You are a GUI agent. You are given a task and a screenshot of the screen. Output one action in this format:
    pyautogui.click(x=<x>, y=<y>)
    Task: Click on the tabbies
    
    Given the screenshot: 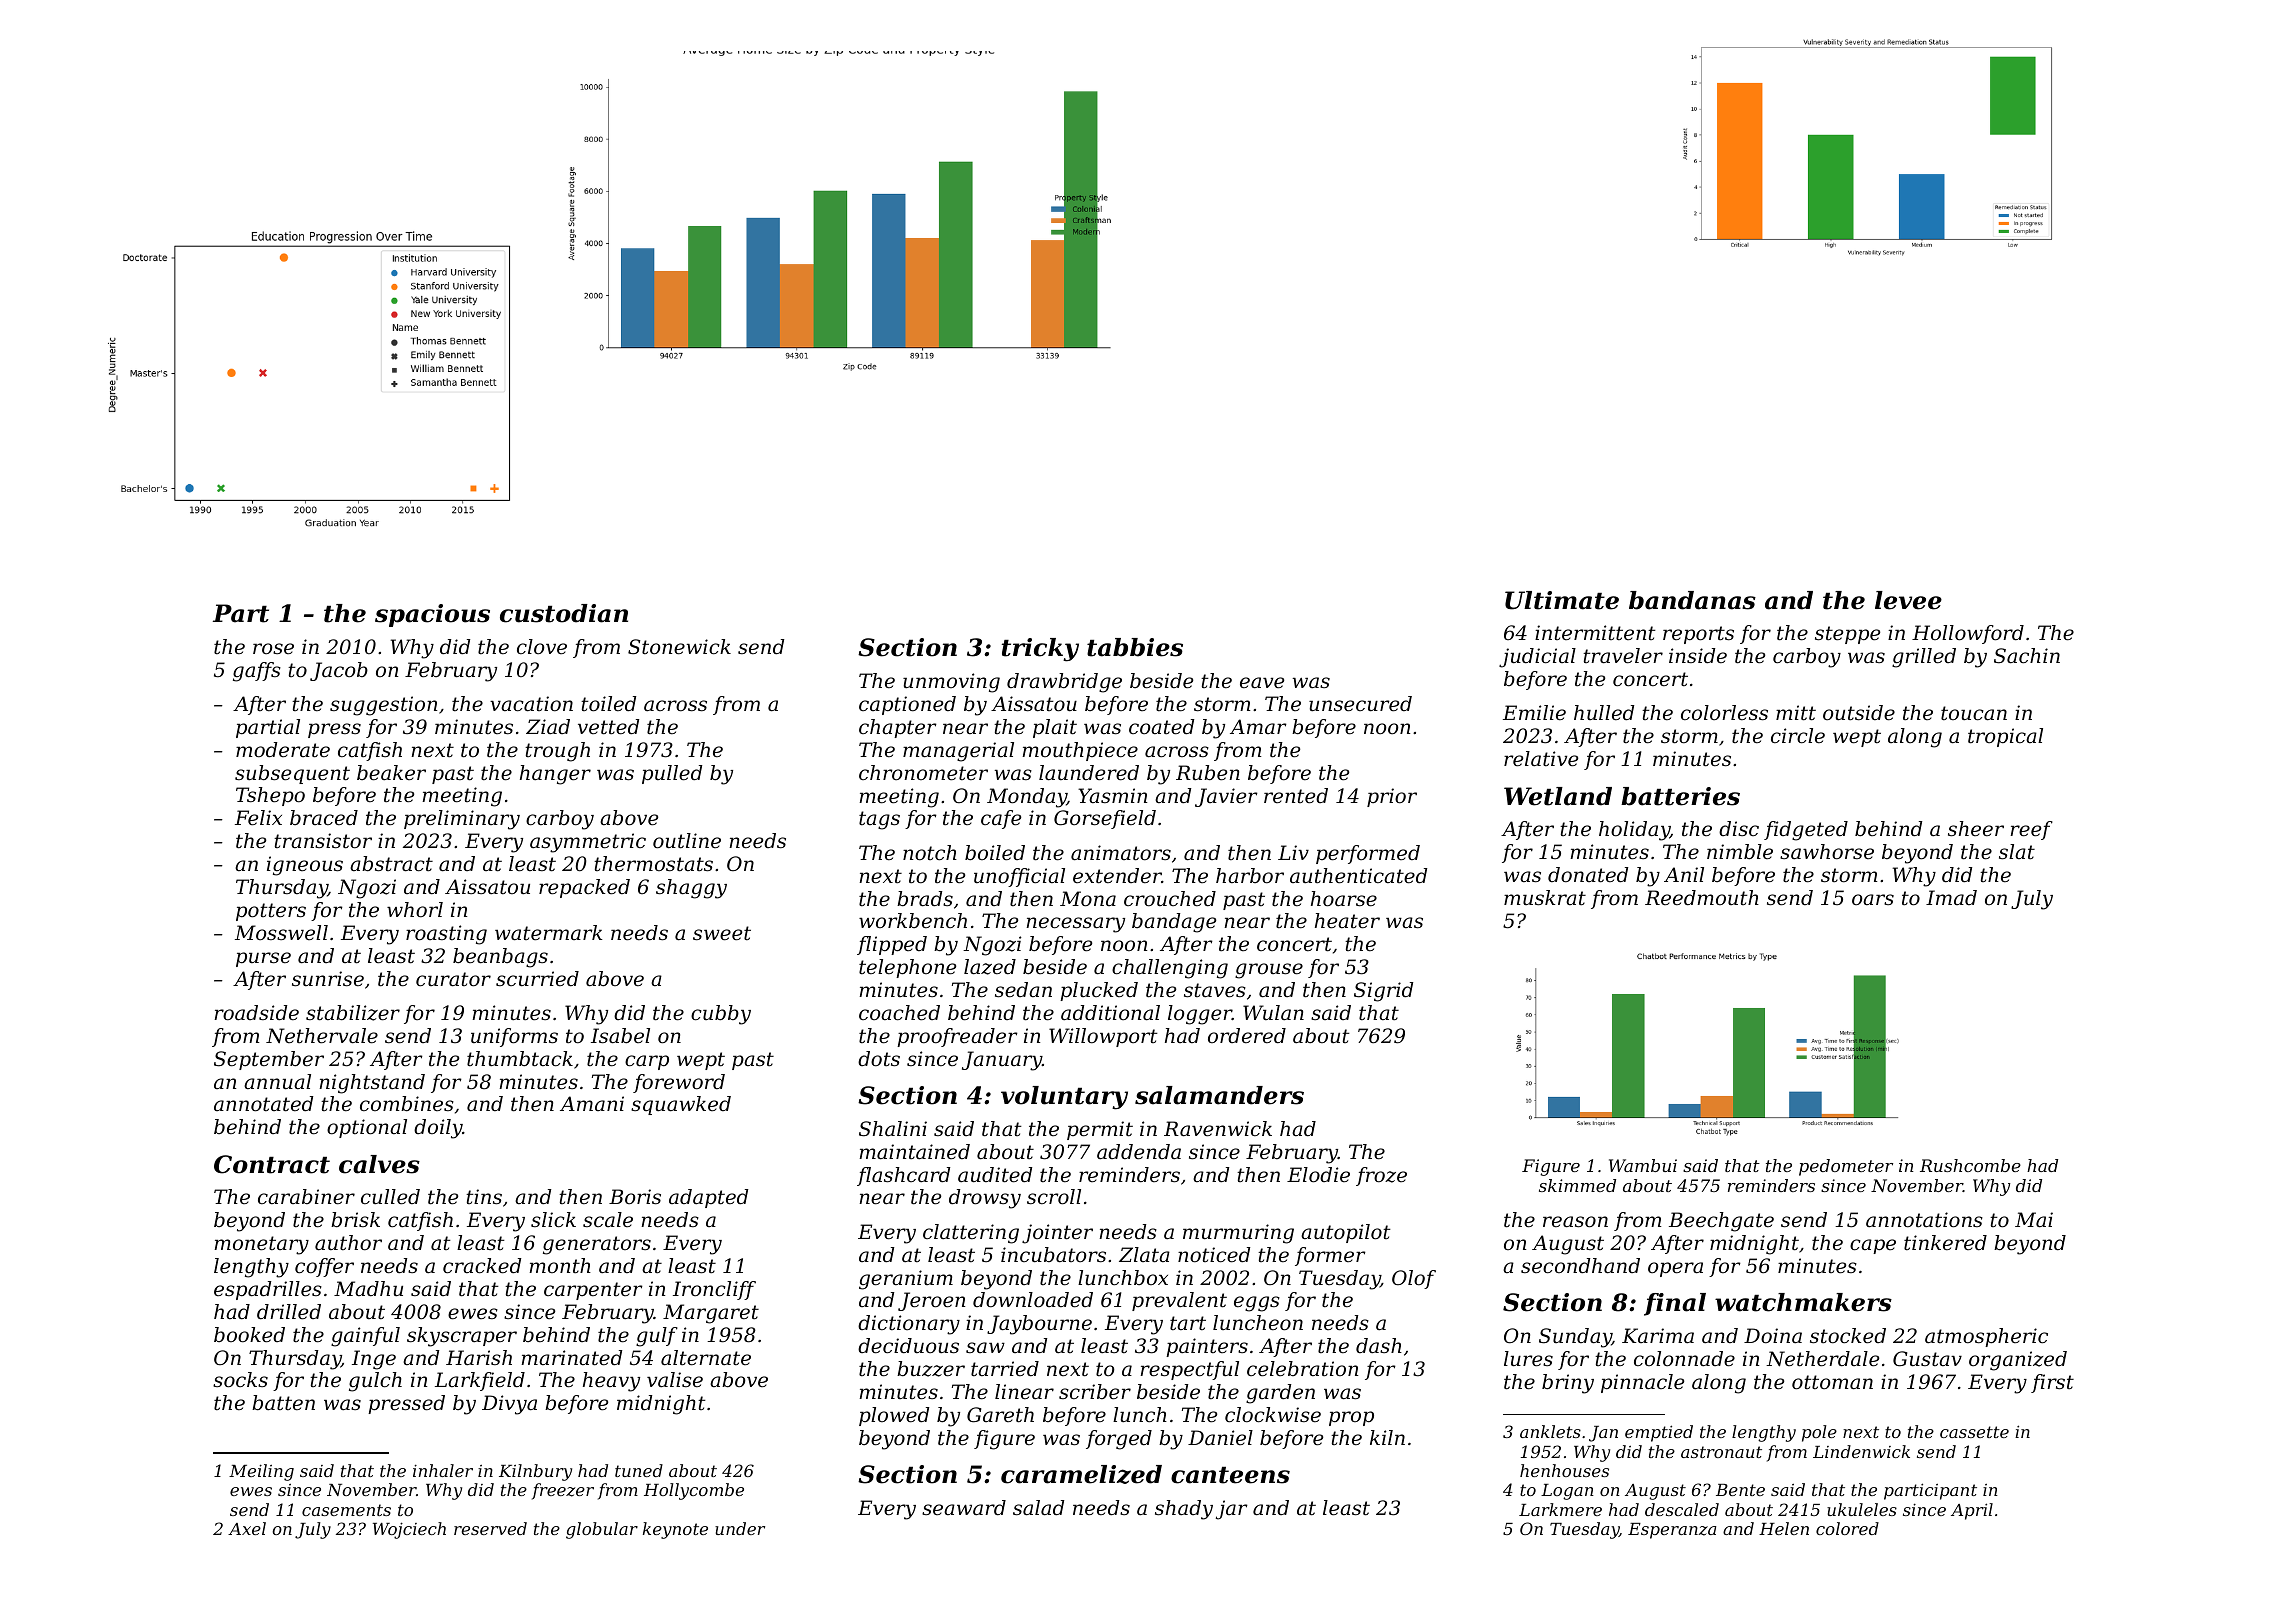 What is the action you would take?
    pyautogui.click(x=1135, y=647)
